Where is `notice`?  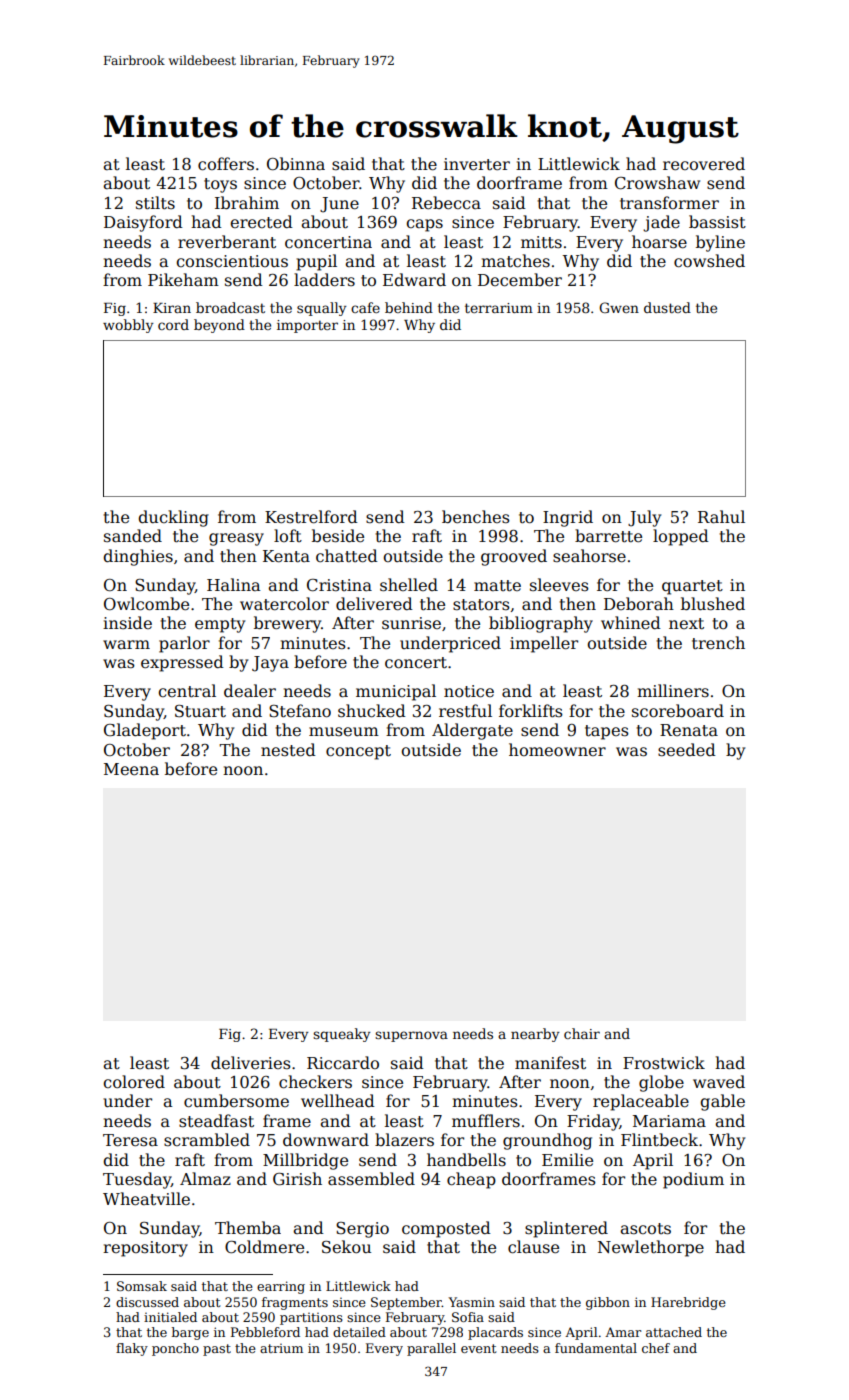
notice is located at coordinates (469, 691).
